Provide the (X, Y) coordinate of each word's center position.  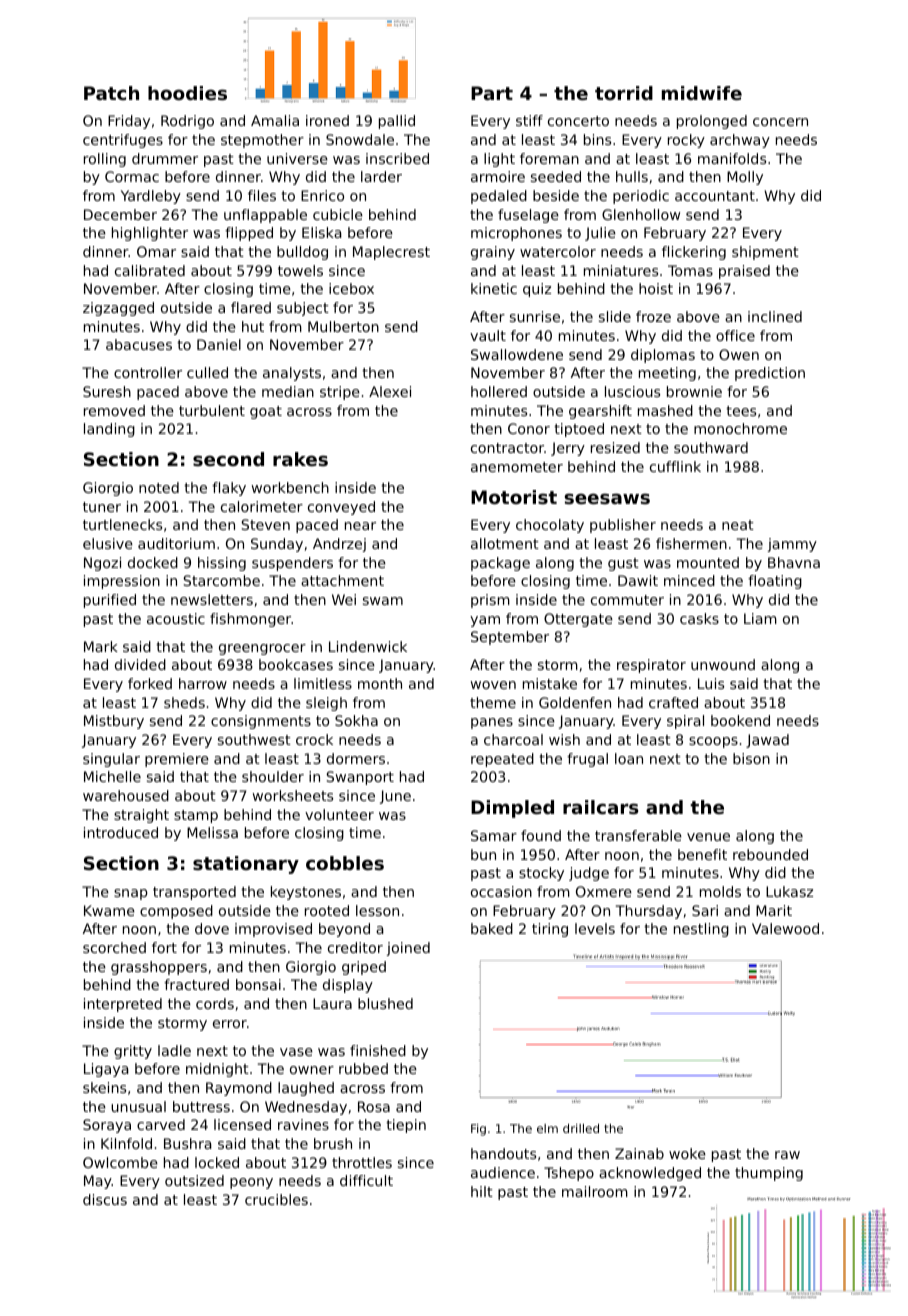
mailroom (595, 1191)
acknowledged (650, 1174)
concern (780, 122)
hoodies (187, 93)
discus (105, 1199)
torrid (624, 93)
